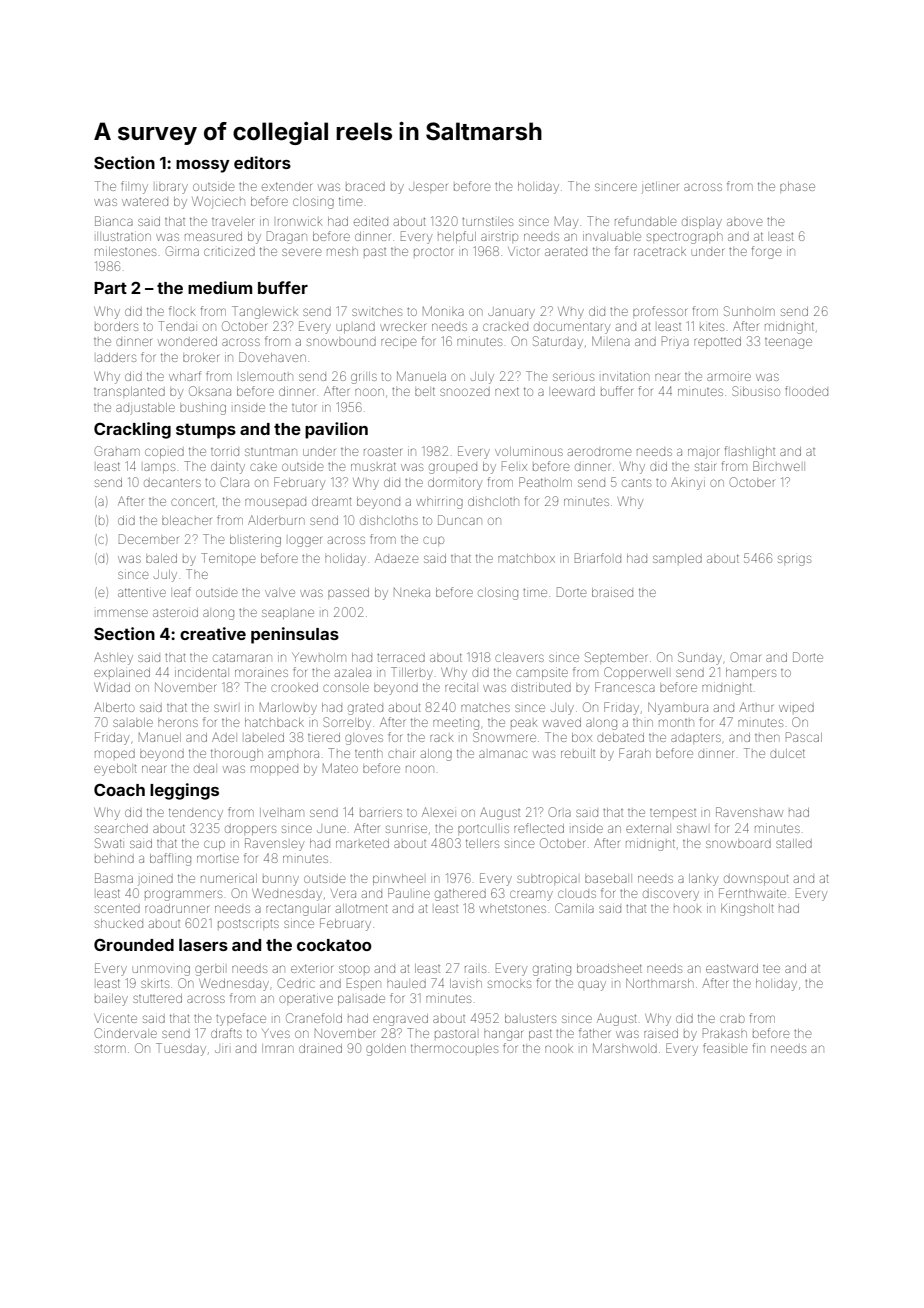  I want to click on above, so click(744, 222).
